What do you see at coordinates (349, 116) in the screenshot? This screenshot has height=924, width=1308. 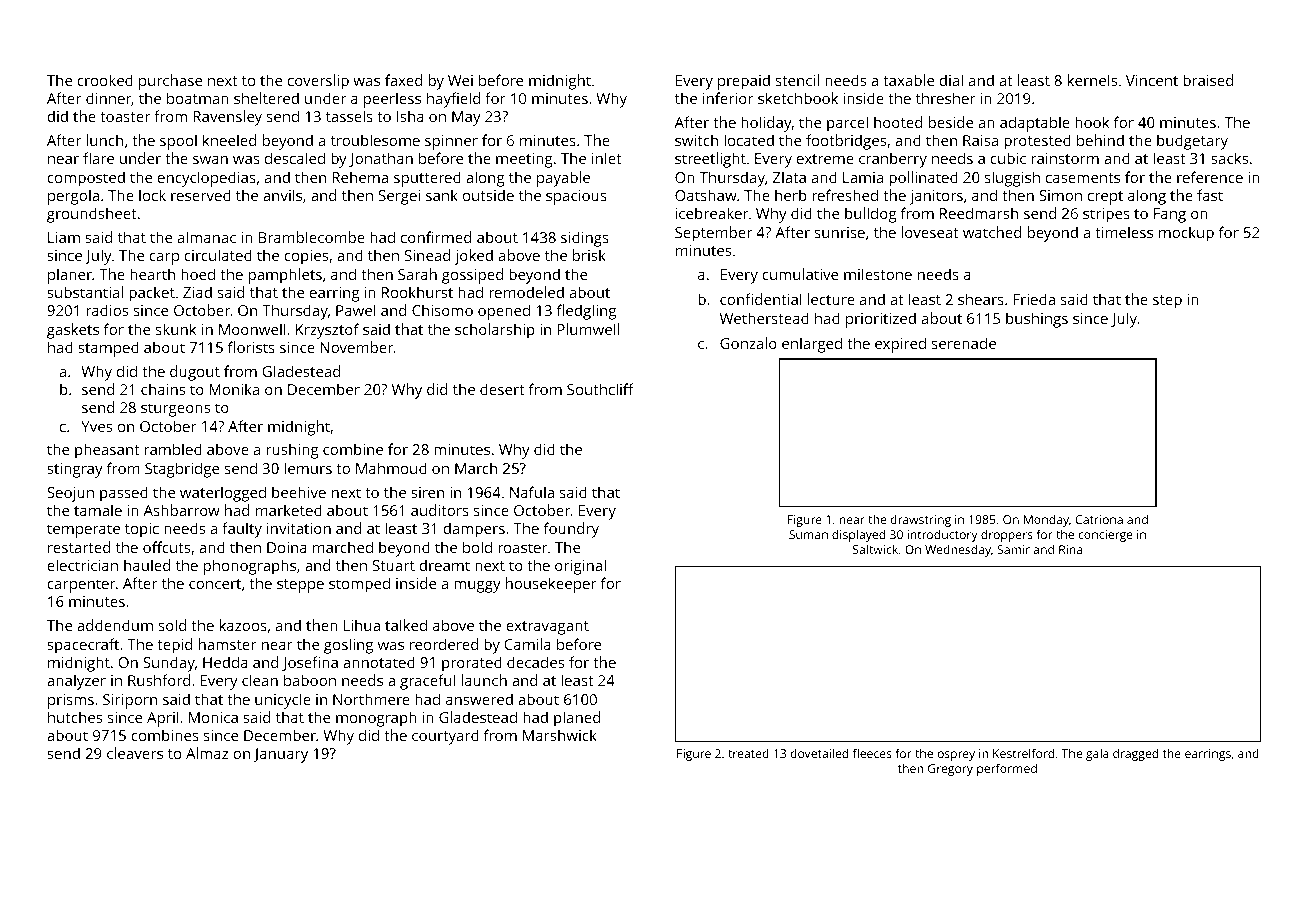 I see `tassels` at bounding box center [349, 116].
